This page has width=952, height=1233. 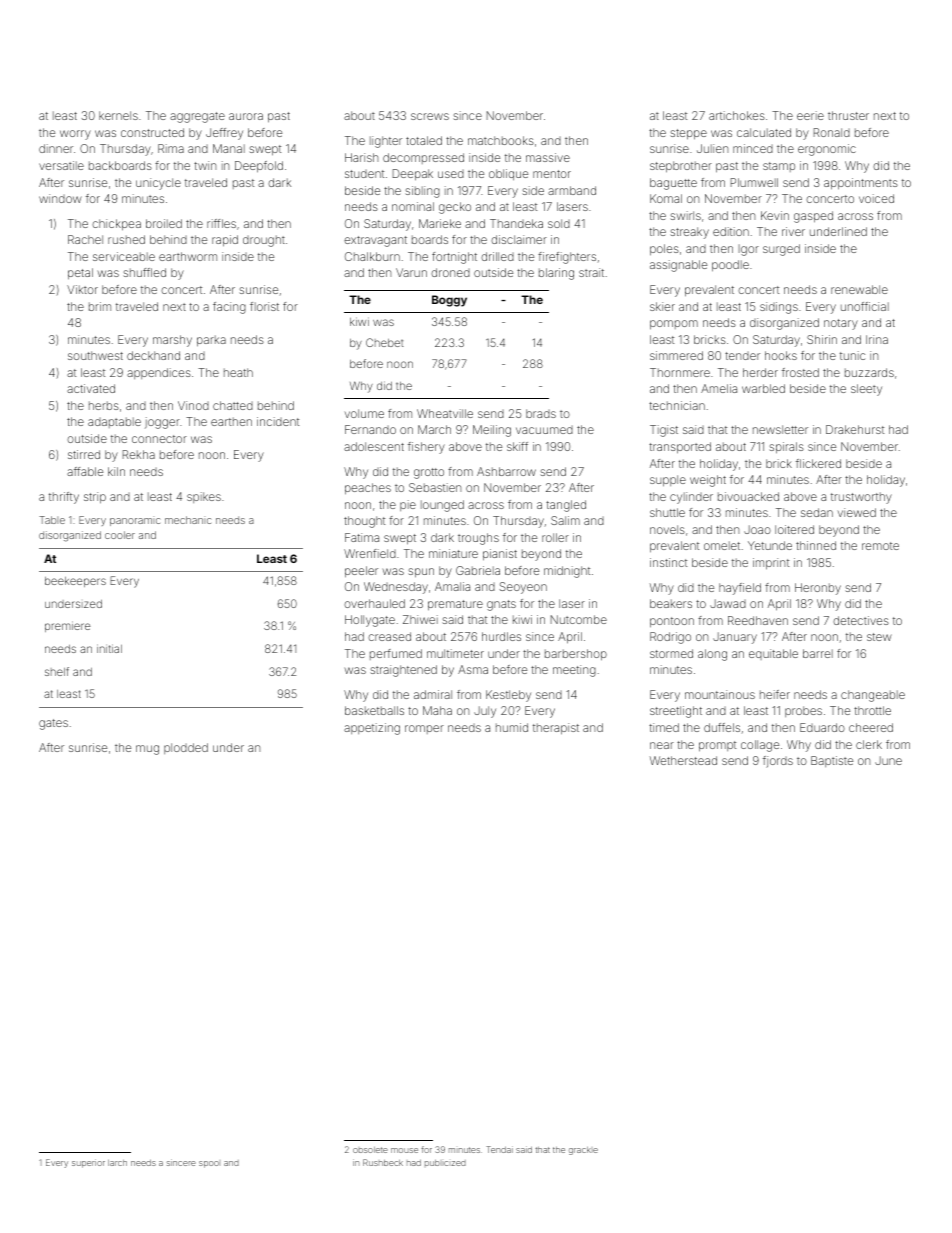 What do you see at coordinates (822, 727) in the page?
I see `Eduardo` at bounding box center [822, 727].
